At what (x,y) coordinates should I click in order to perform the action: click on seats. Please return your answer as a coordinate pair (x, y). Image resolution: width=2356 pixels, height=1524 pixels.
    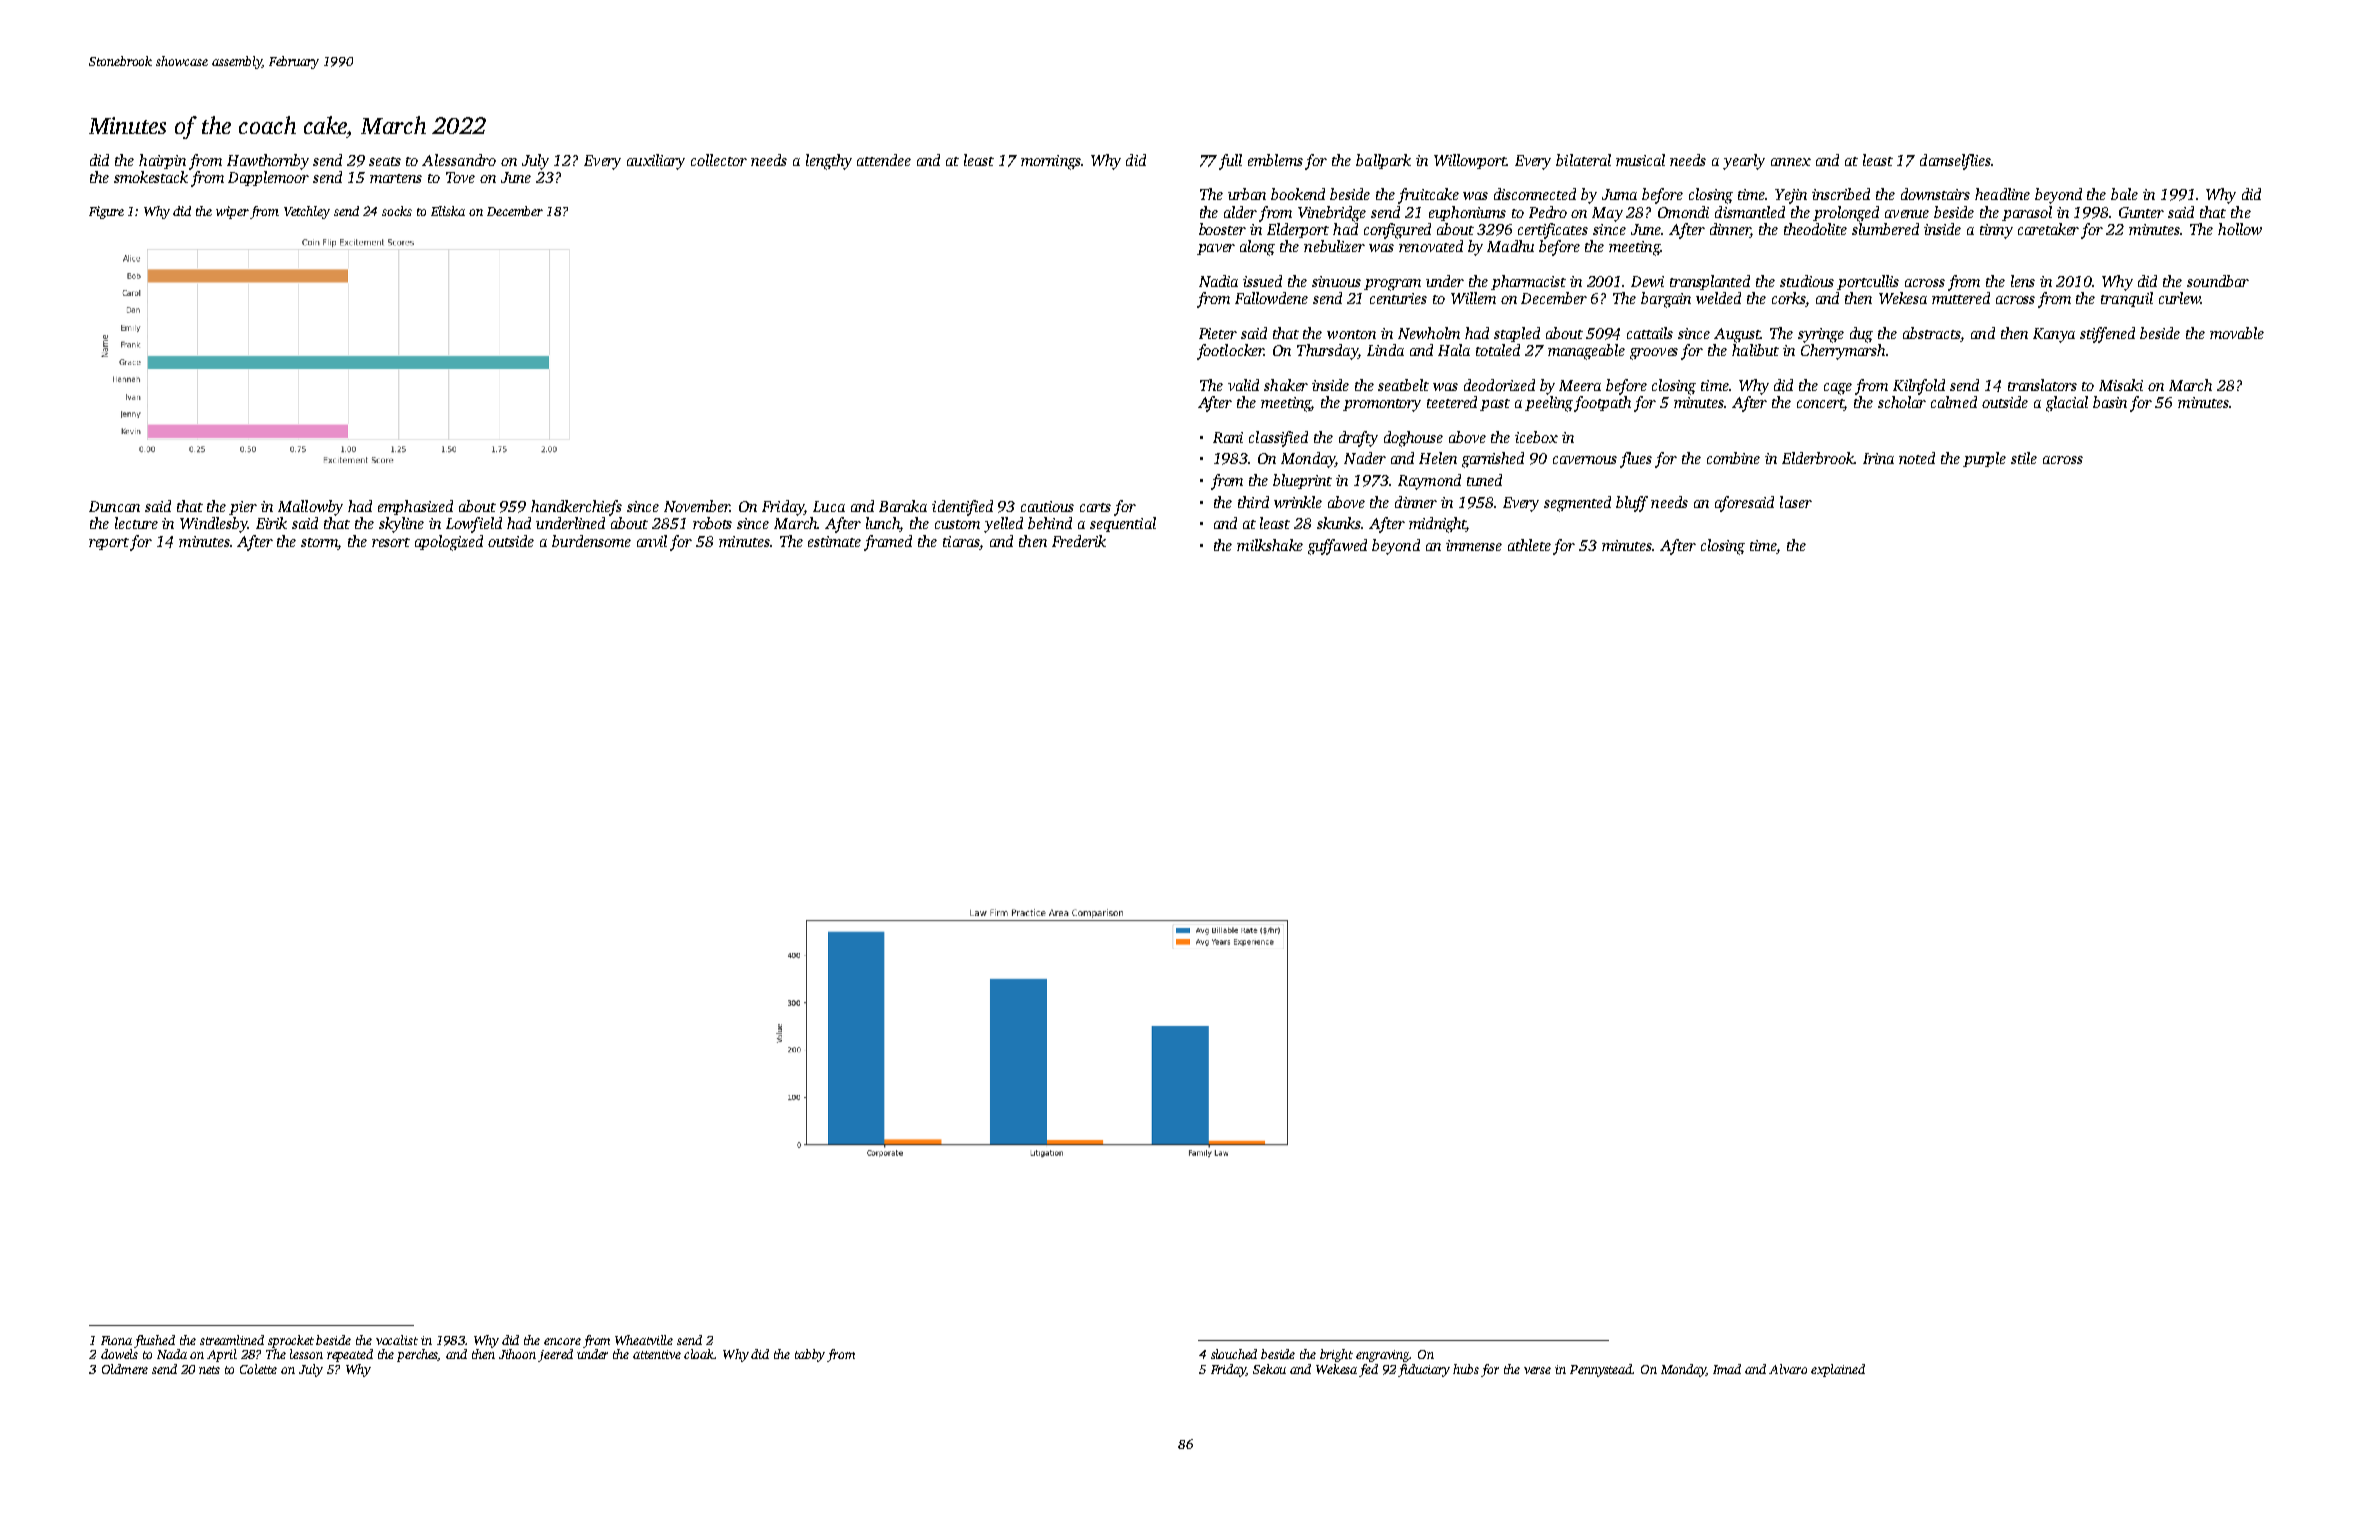
    Looking at the image, I should click on (385, 161).
